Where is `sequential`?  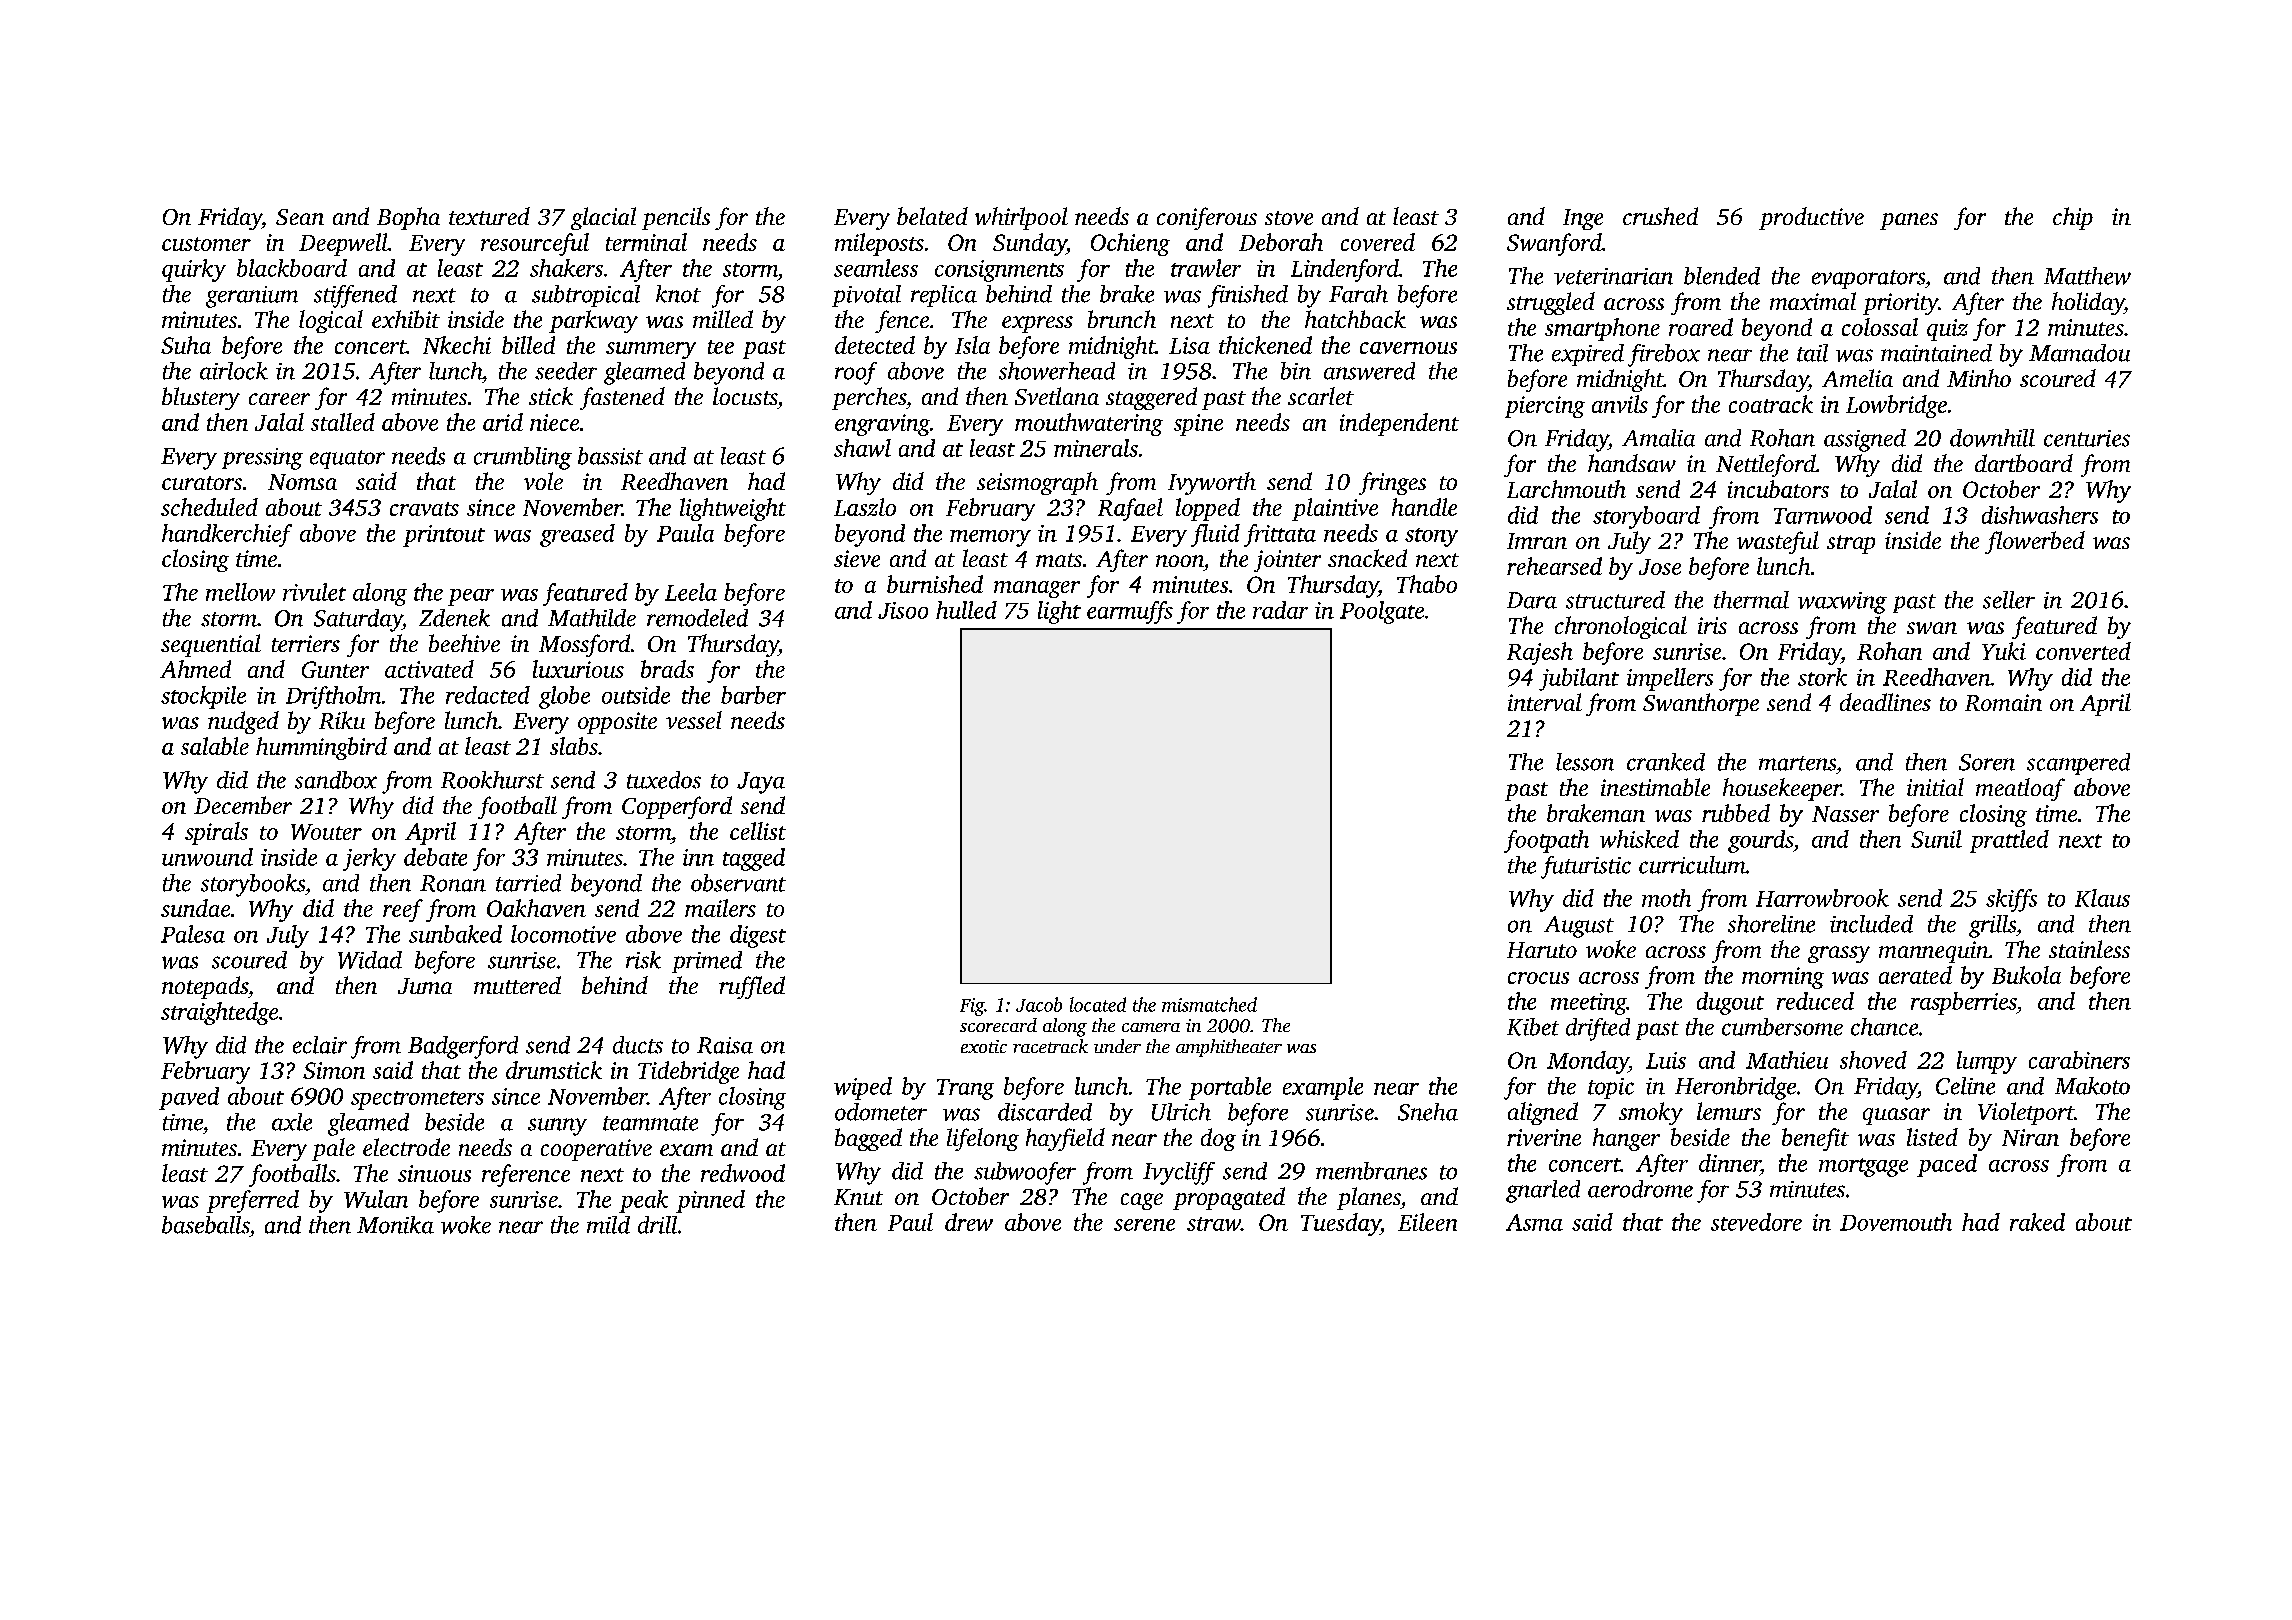
sequential is located at coordinates (211, 645).
